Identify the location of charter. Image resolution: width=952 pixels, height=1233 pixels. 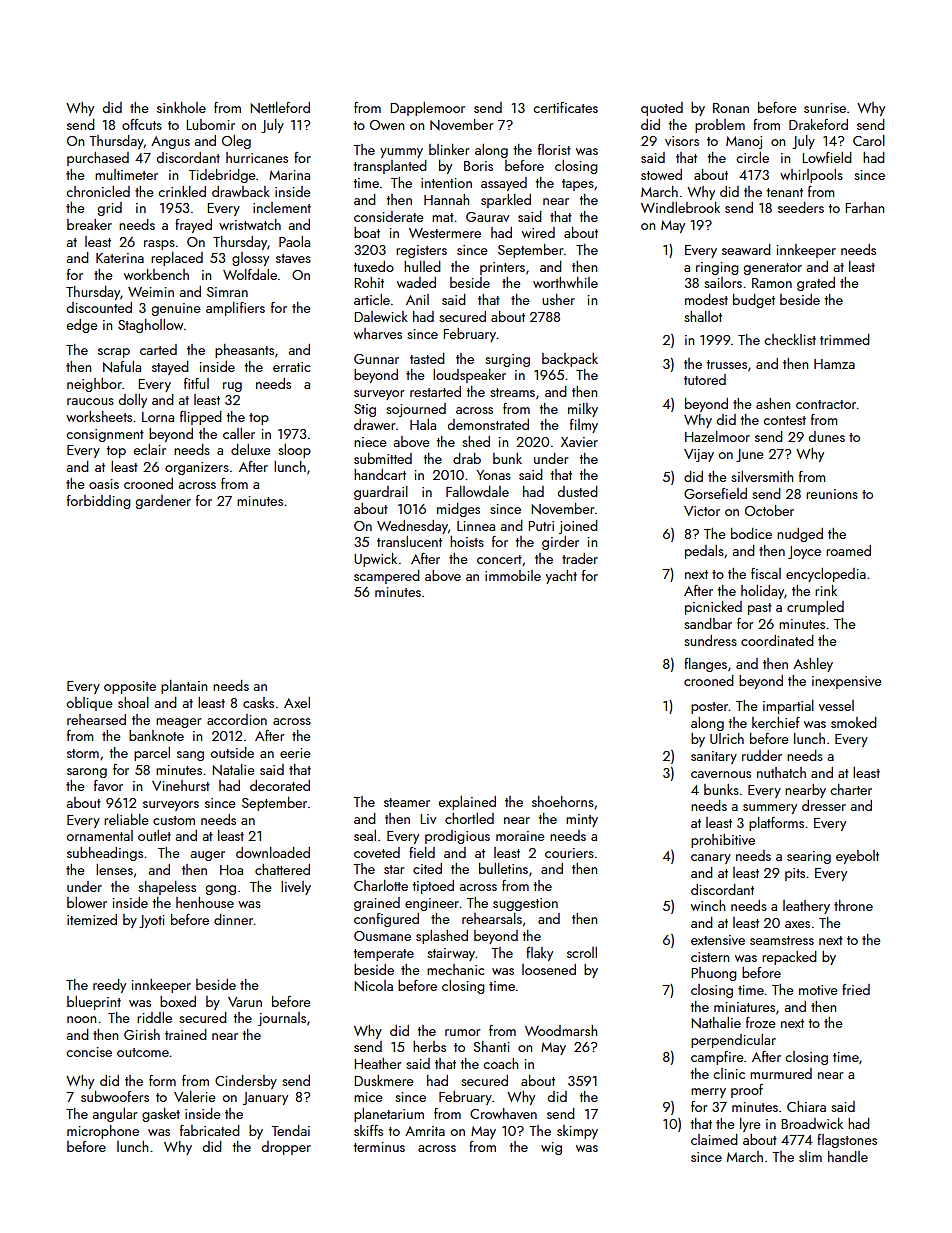
(851, 789).
